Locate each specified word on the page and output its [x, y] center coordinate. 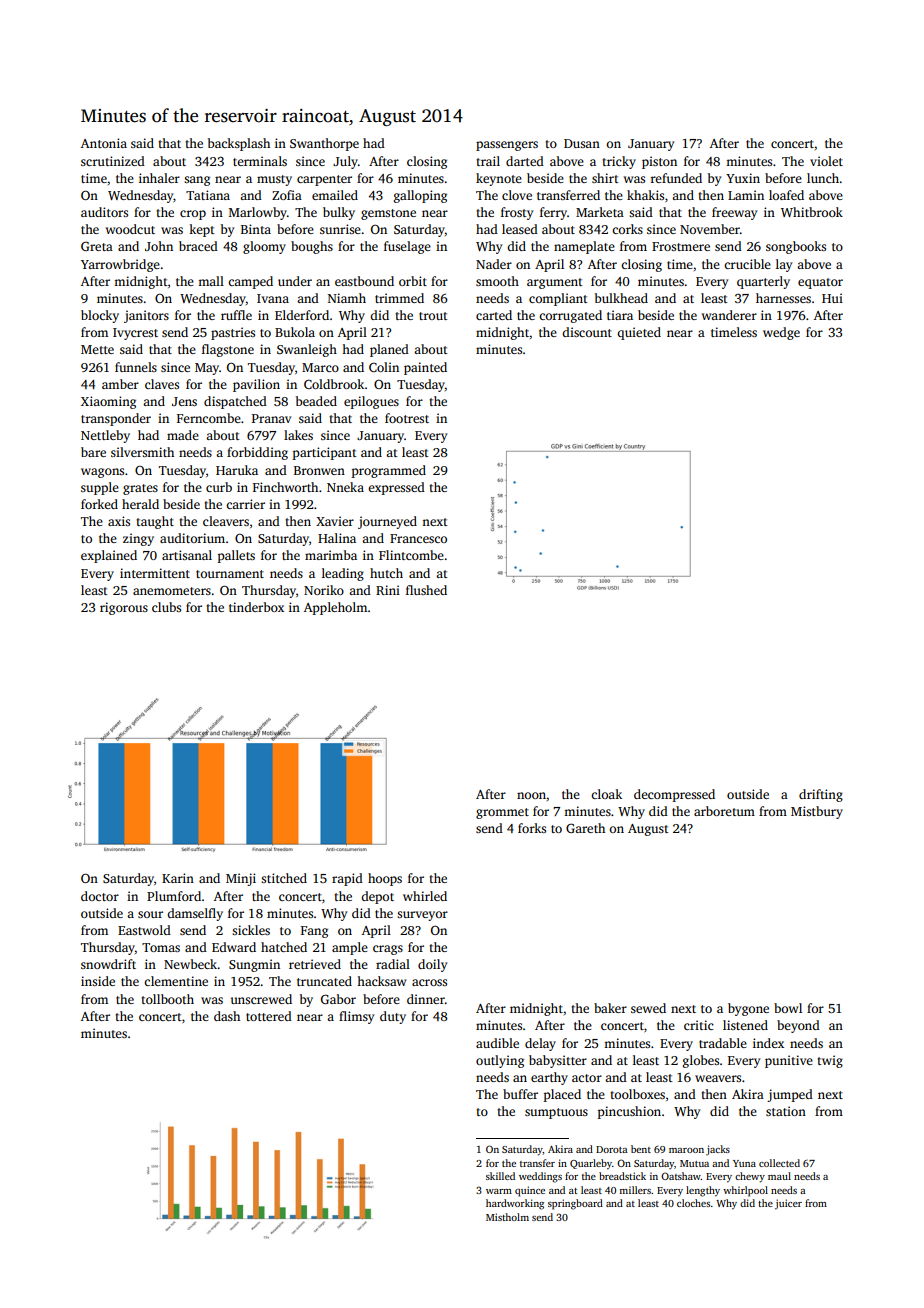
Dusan [582, 143]
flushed [426, 590]
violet [826, 161]
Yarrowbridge [120, 265]
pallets [236, 556]
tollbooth [167, 999]
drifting [821, 795]
